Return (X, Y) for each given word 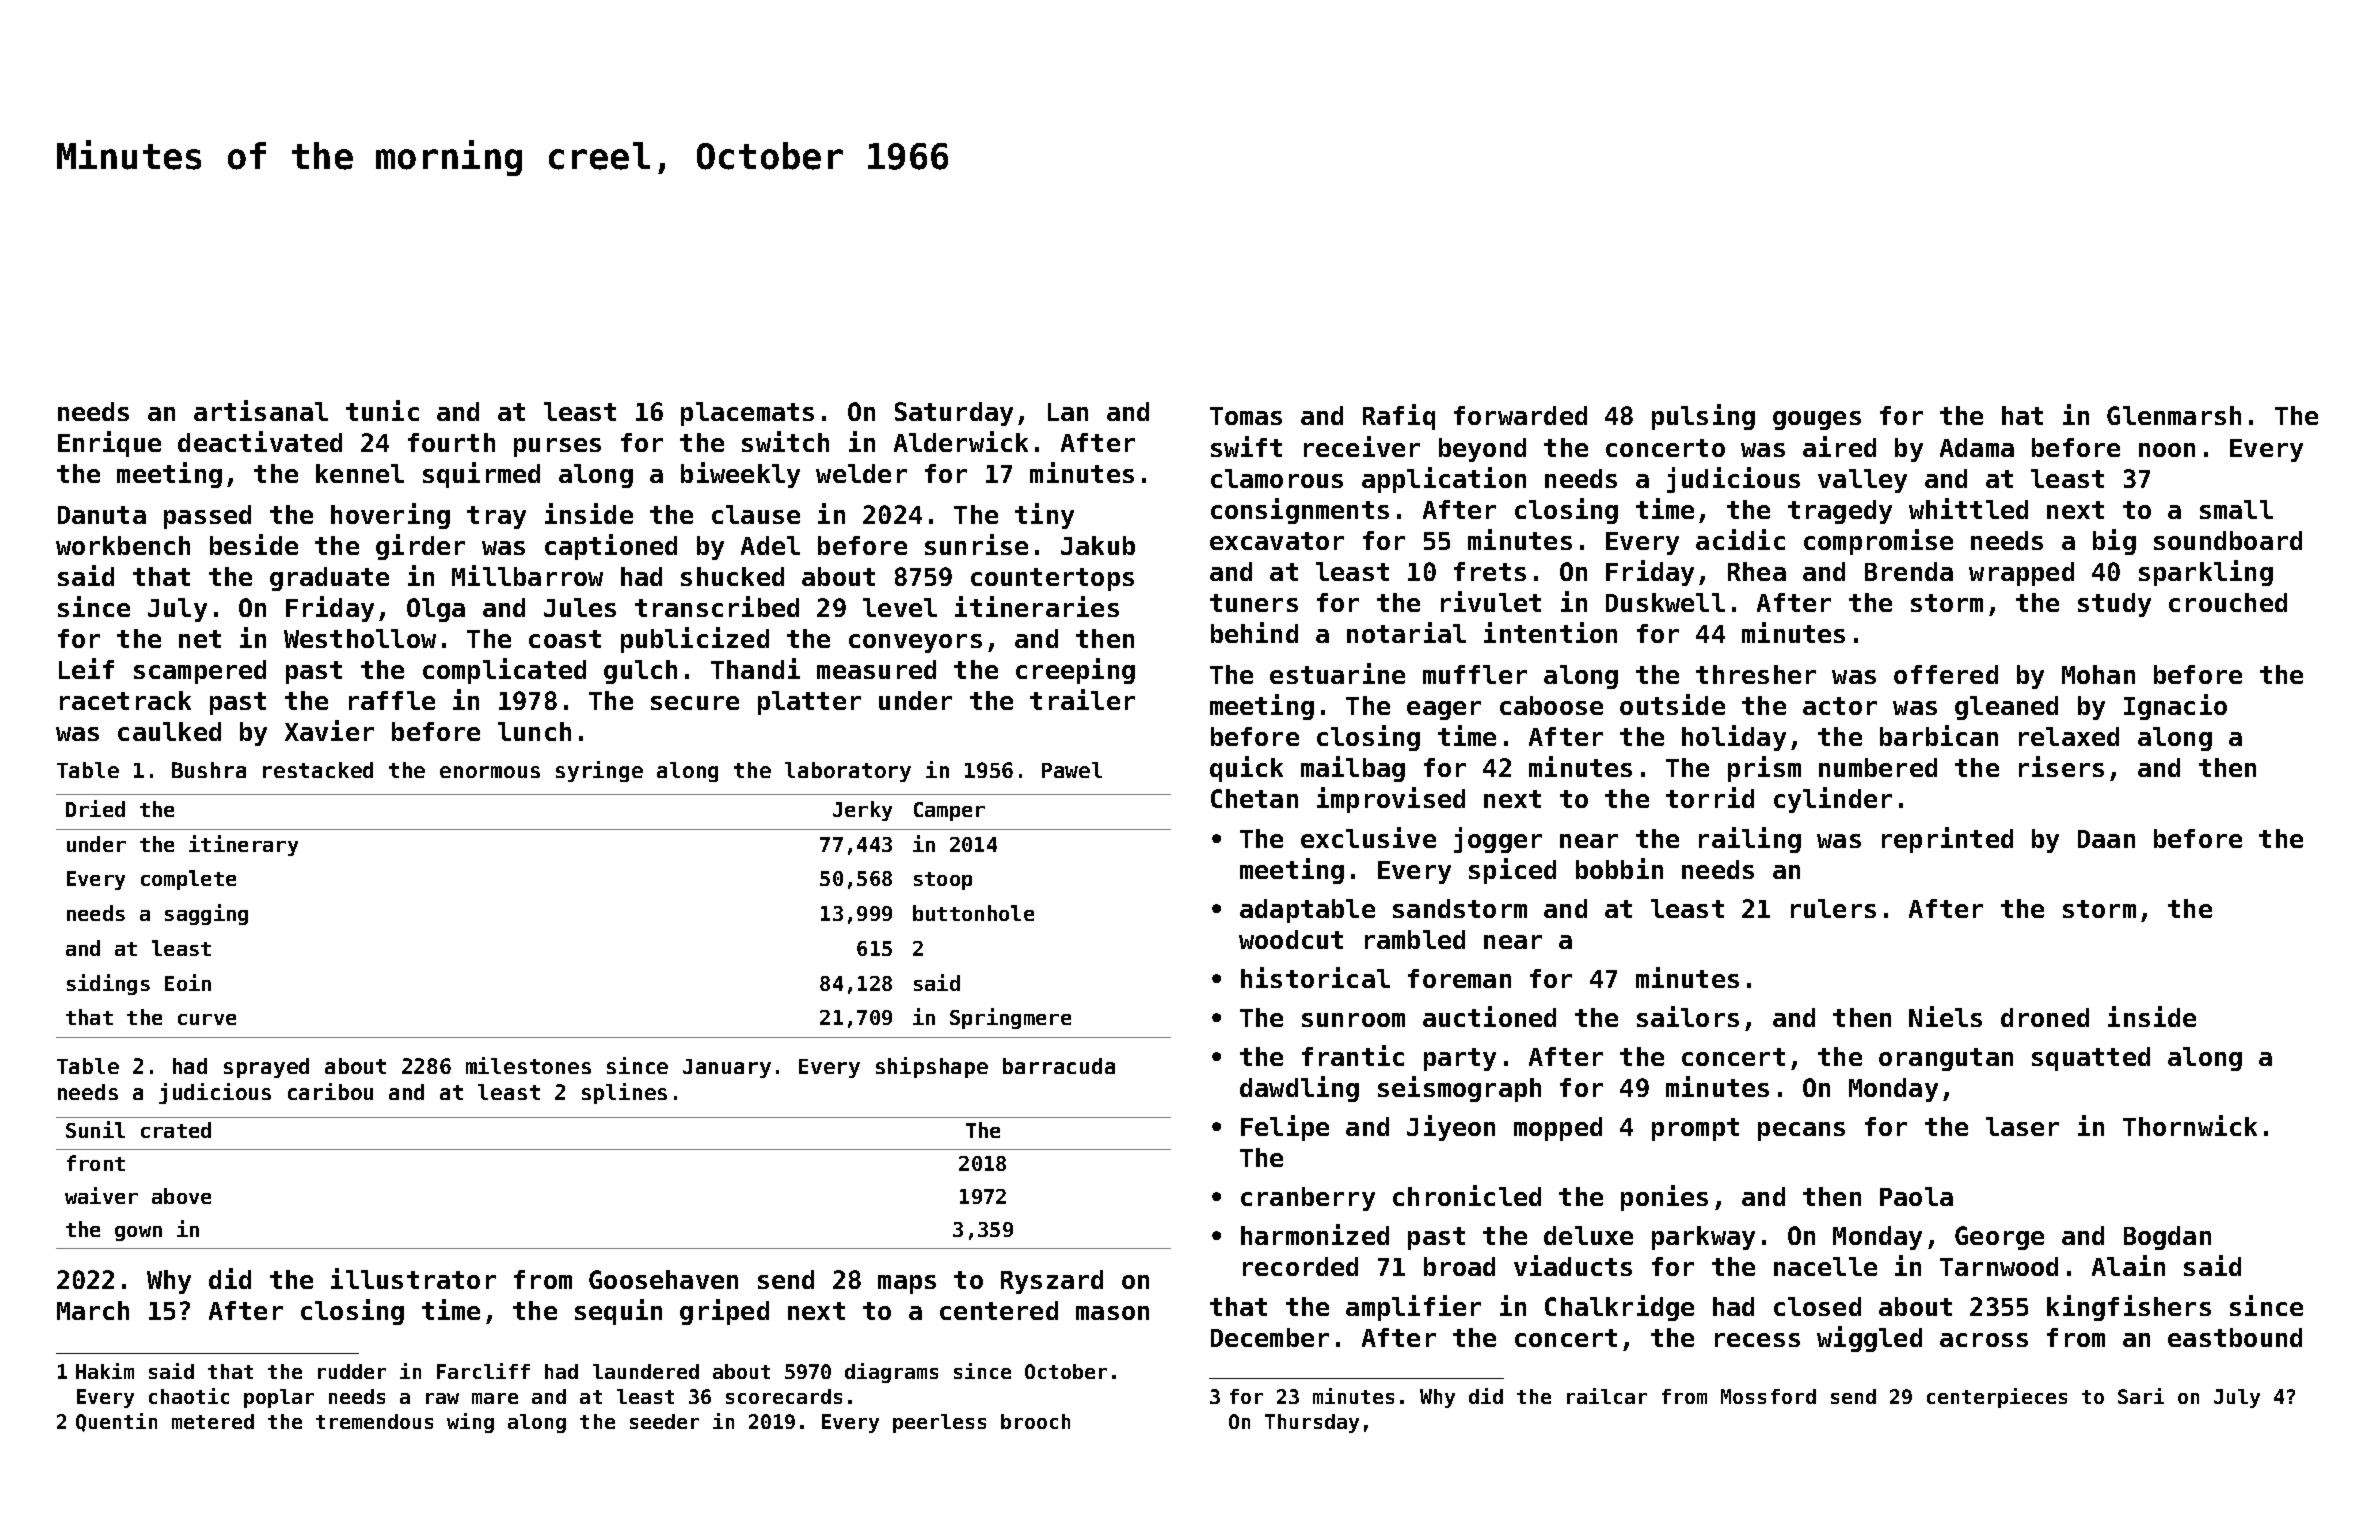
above (181, 1196)
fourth (451, 442)
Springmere (1010, 1018)
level (900, 607)
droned (2045, 1017)
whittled (1968, 508)
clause (756, 514)
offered (1946, 674)
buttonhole (973, 913)
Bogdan (2167, 1238)
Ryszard (1052, 1282)
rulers (1833, 908)
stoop (943, 881)
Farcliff (483, 1371)
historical (1315, 977)
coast (565, 639)
